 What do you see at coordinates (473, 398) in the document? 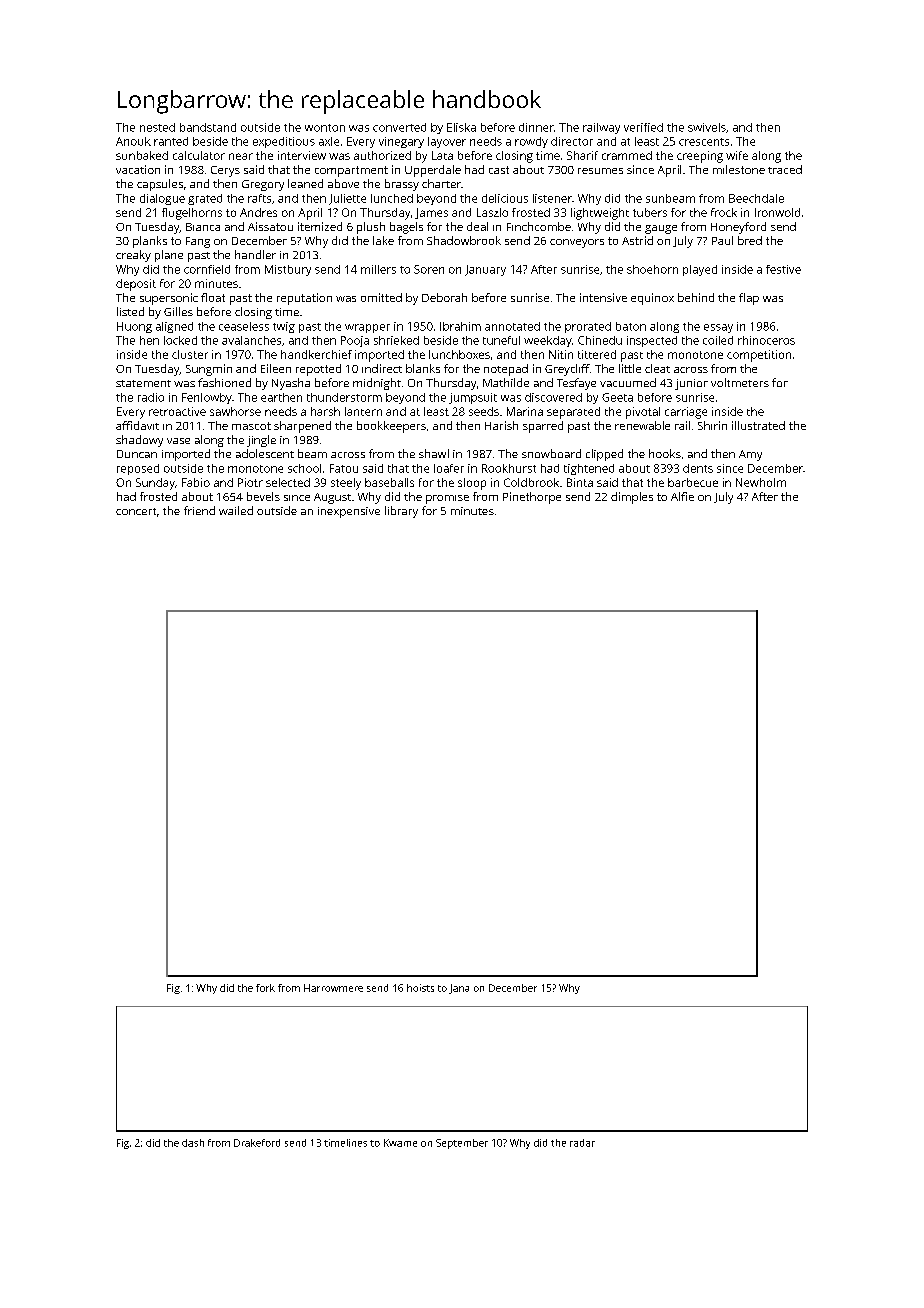
I see `jumpsuit` at bounding box center [473, 398].
